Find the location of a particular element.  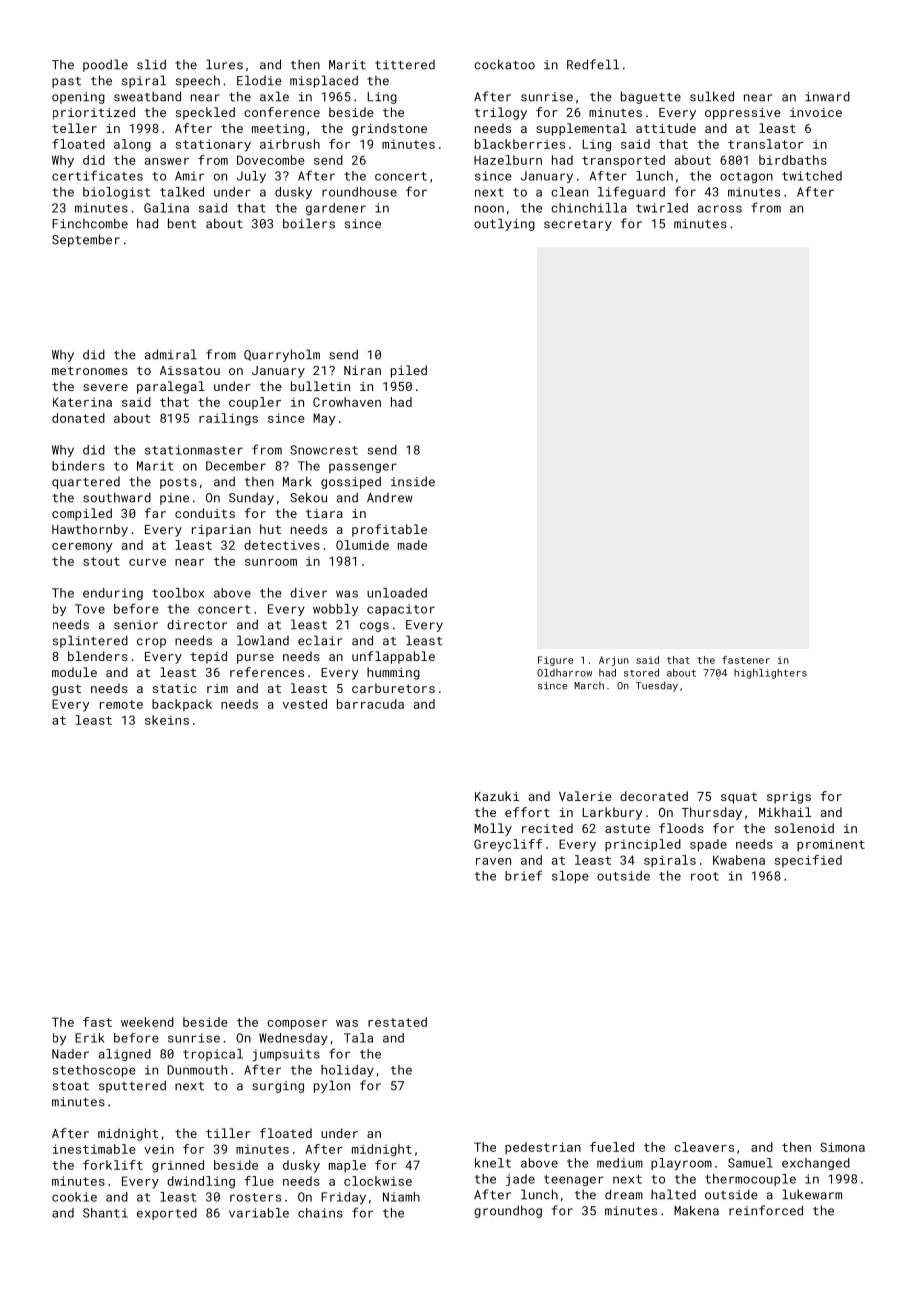

twitched is located at coordinates (812, 176).
